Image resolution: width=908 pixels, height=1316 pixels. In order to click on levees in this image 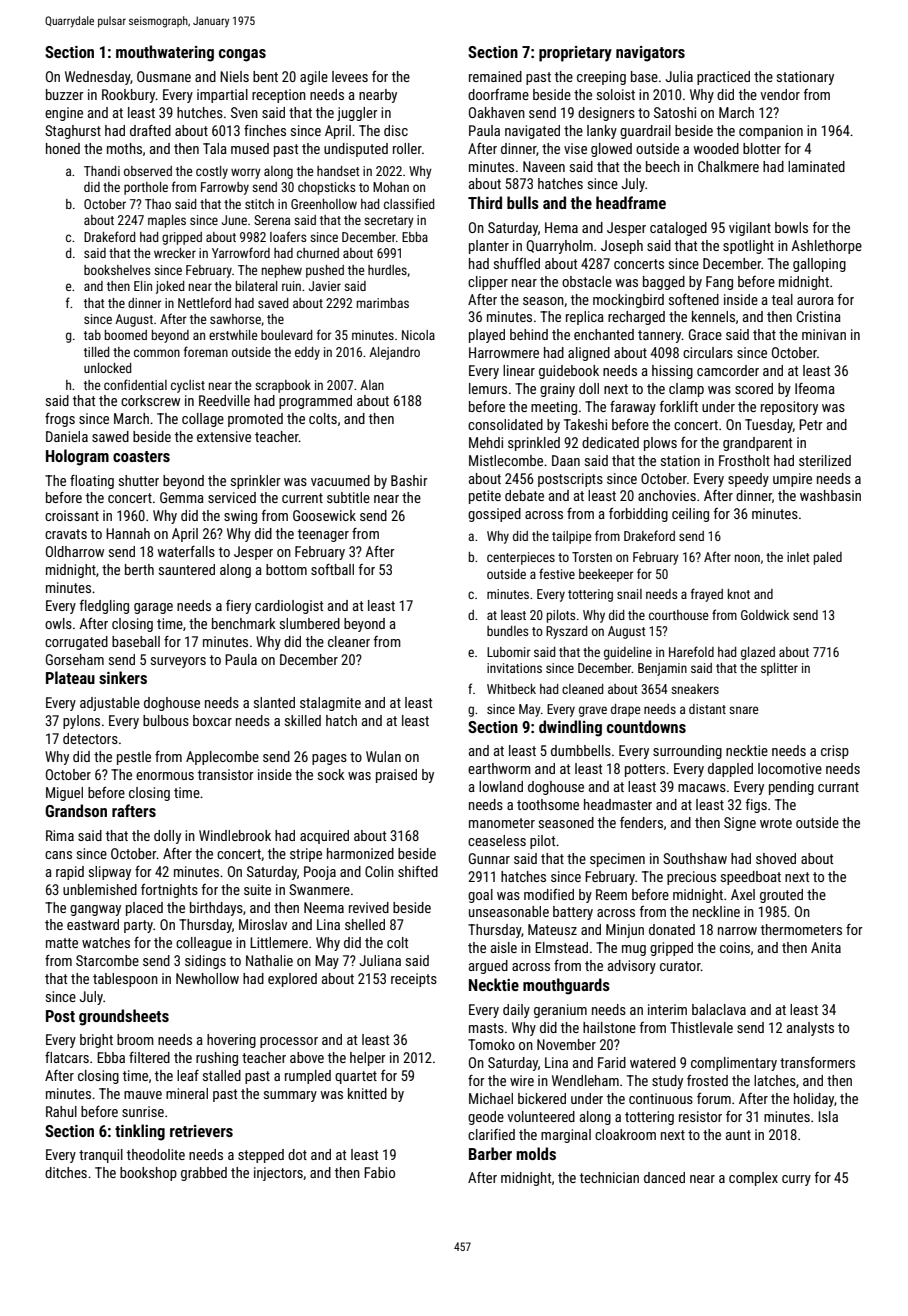, I will do `click(350, 76)`.
